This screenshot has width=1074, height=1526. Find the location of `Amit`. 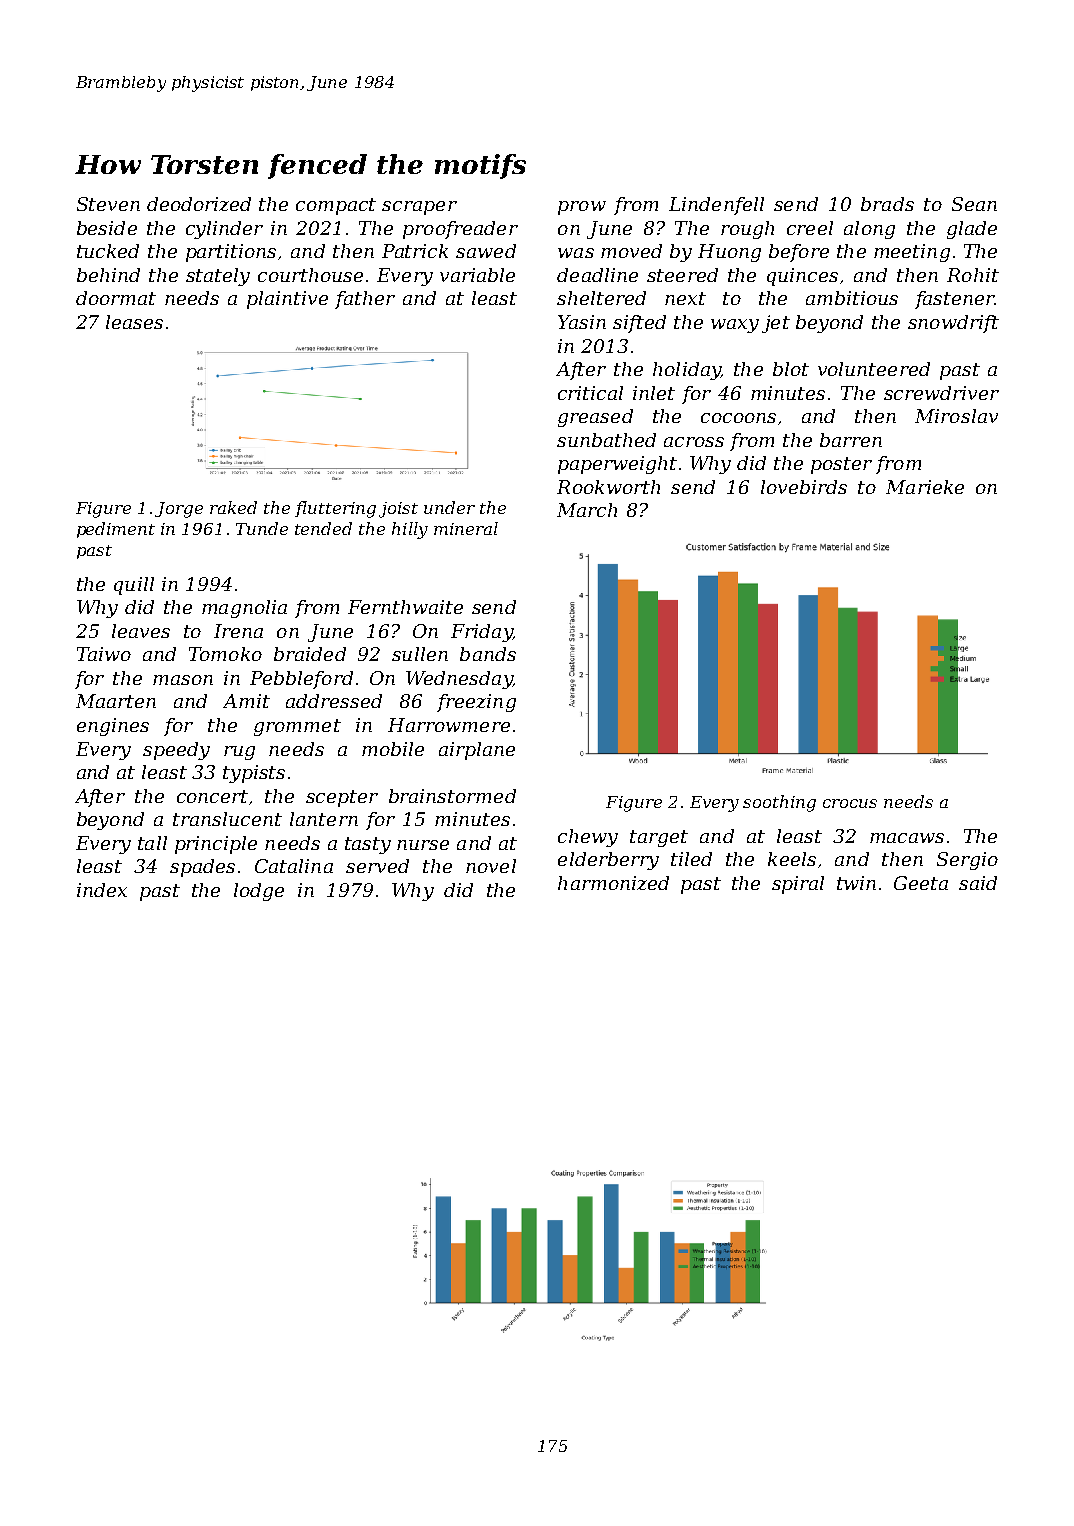

Amit is located at coordinates (246, 701).
